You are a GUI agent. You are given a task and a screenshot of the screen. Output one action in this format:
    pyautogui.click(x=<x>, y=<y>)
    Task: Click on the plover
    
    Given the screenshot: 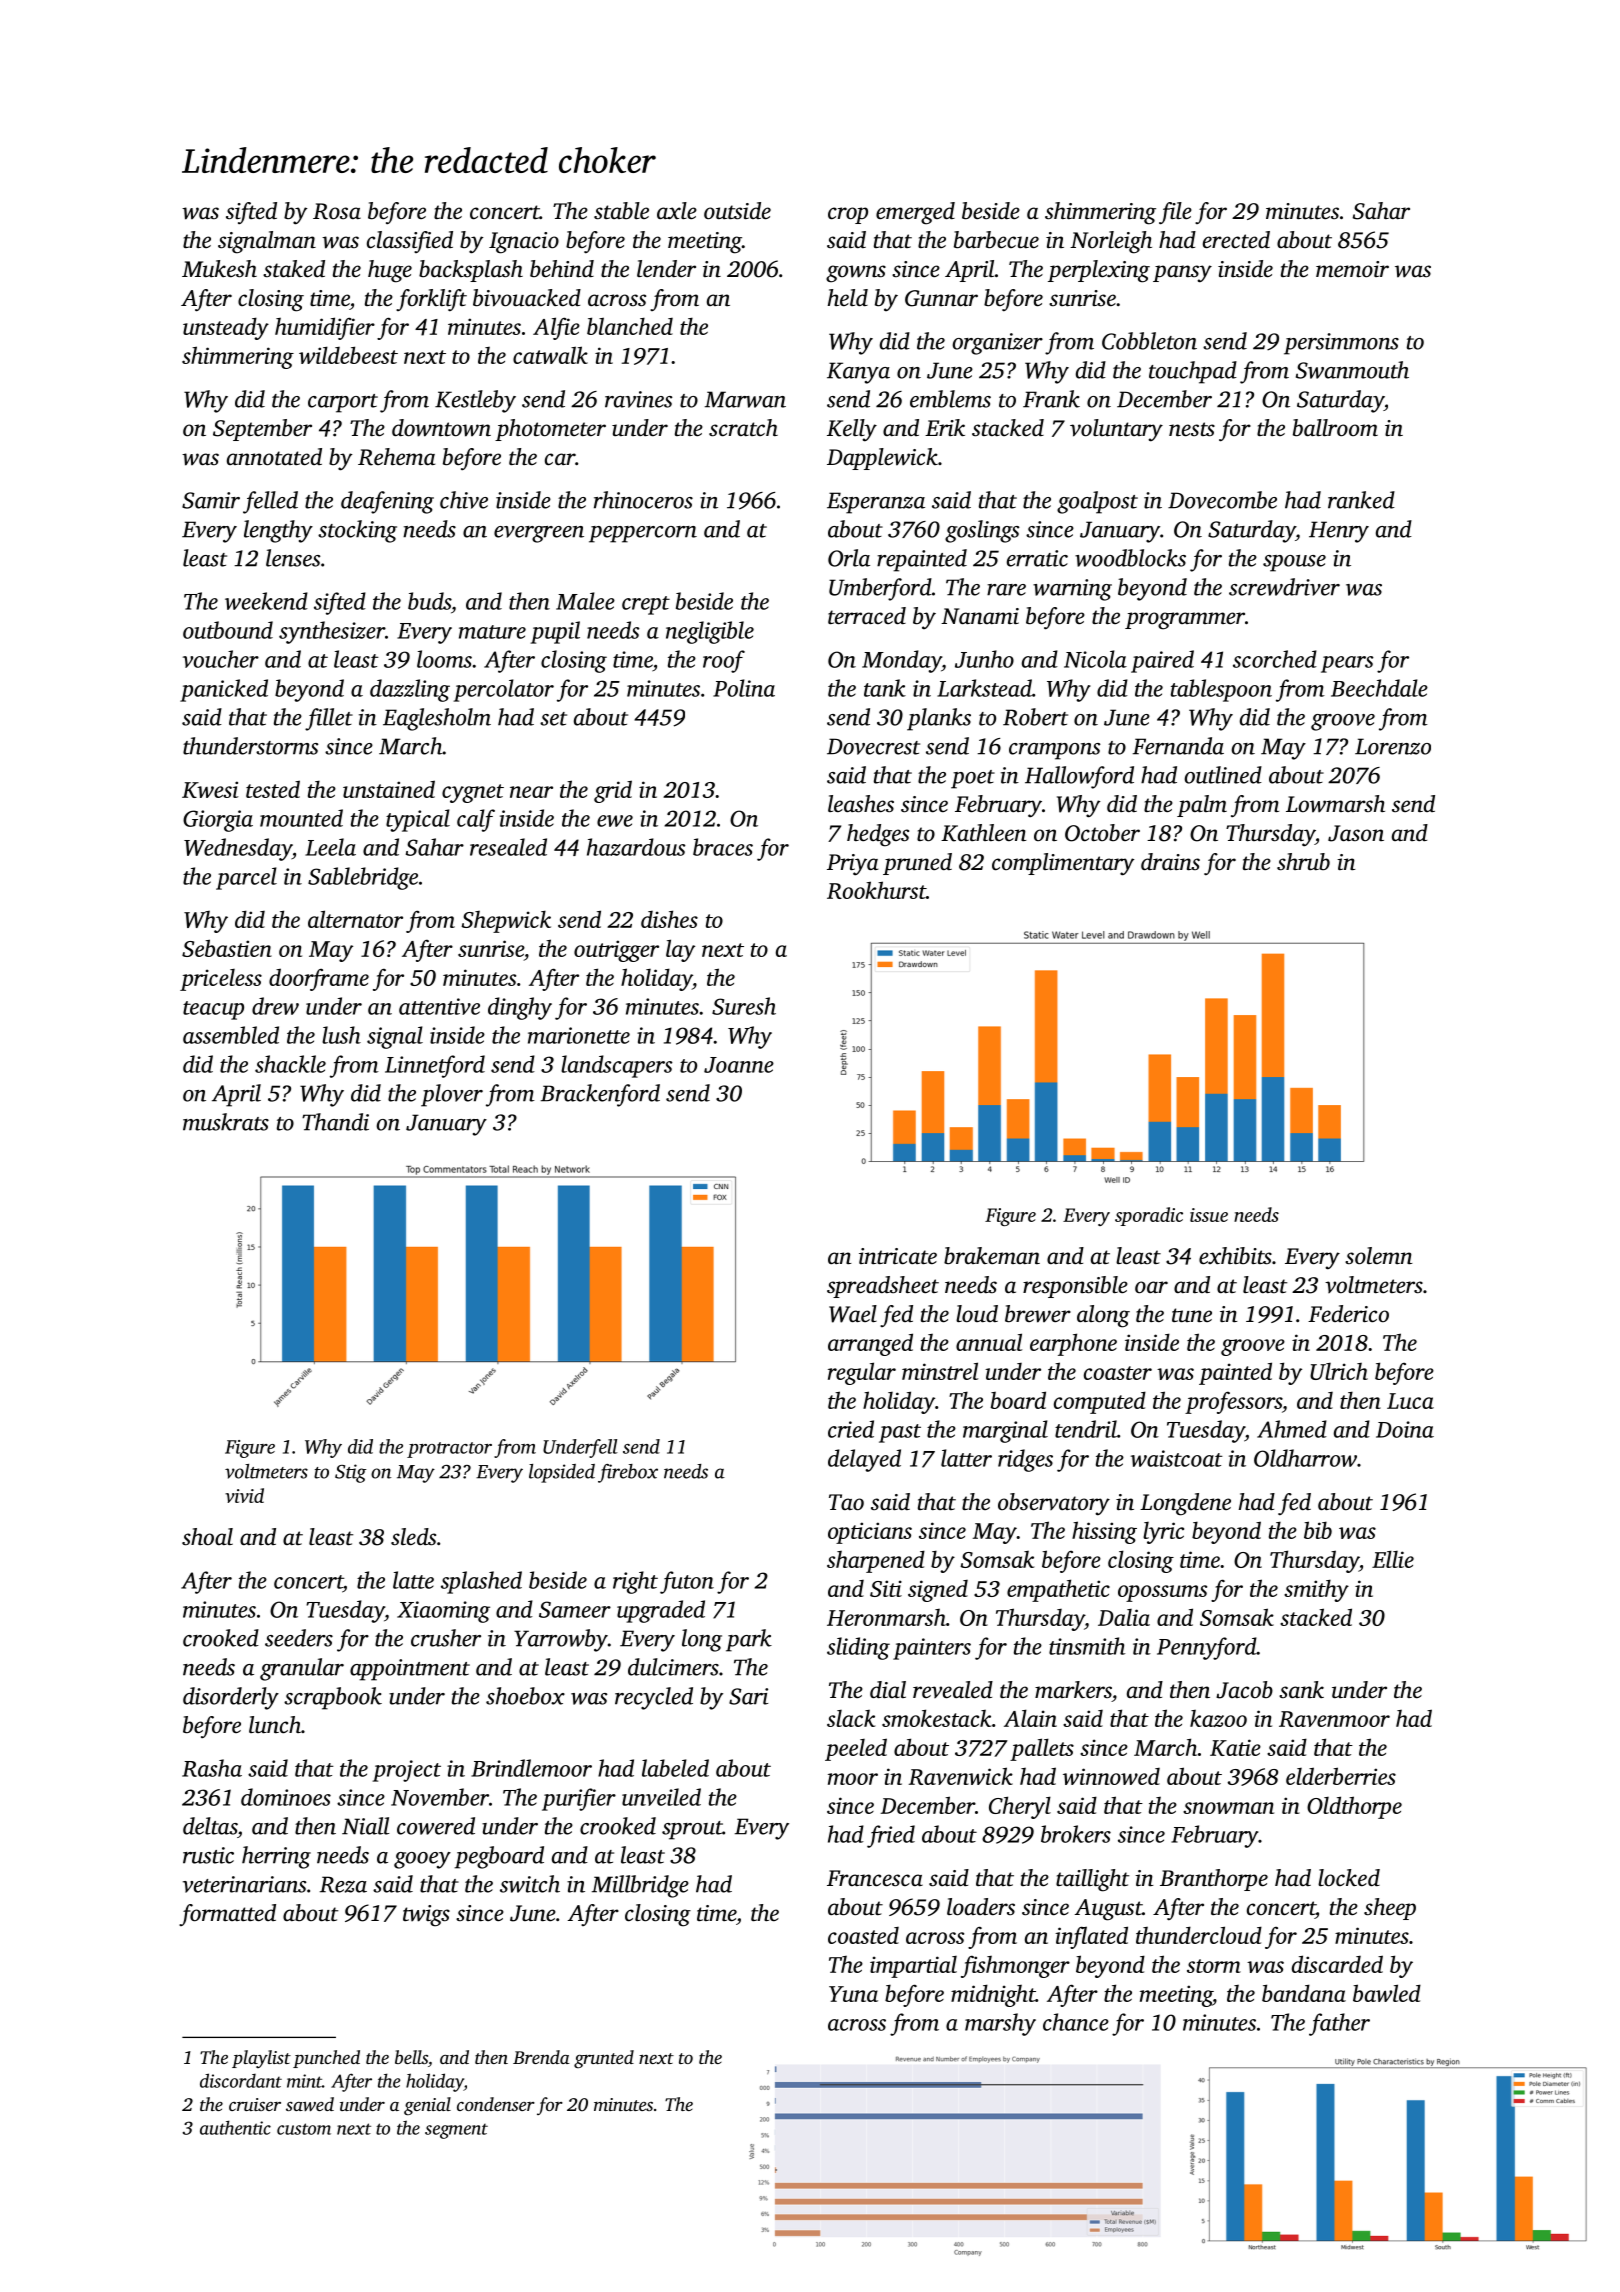 What is the action you would take?
    pyautogui.click(x=452, y=1095)
